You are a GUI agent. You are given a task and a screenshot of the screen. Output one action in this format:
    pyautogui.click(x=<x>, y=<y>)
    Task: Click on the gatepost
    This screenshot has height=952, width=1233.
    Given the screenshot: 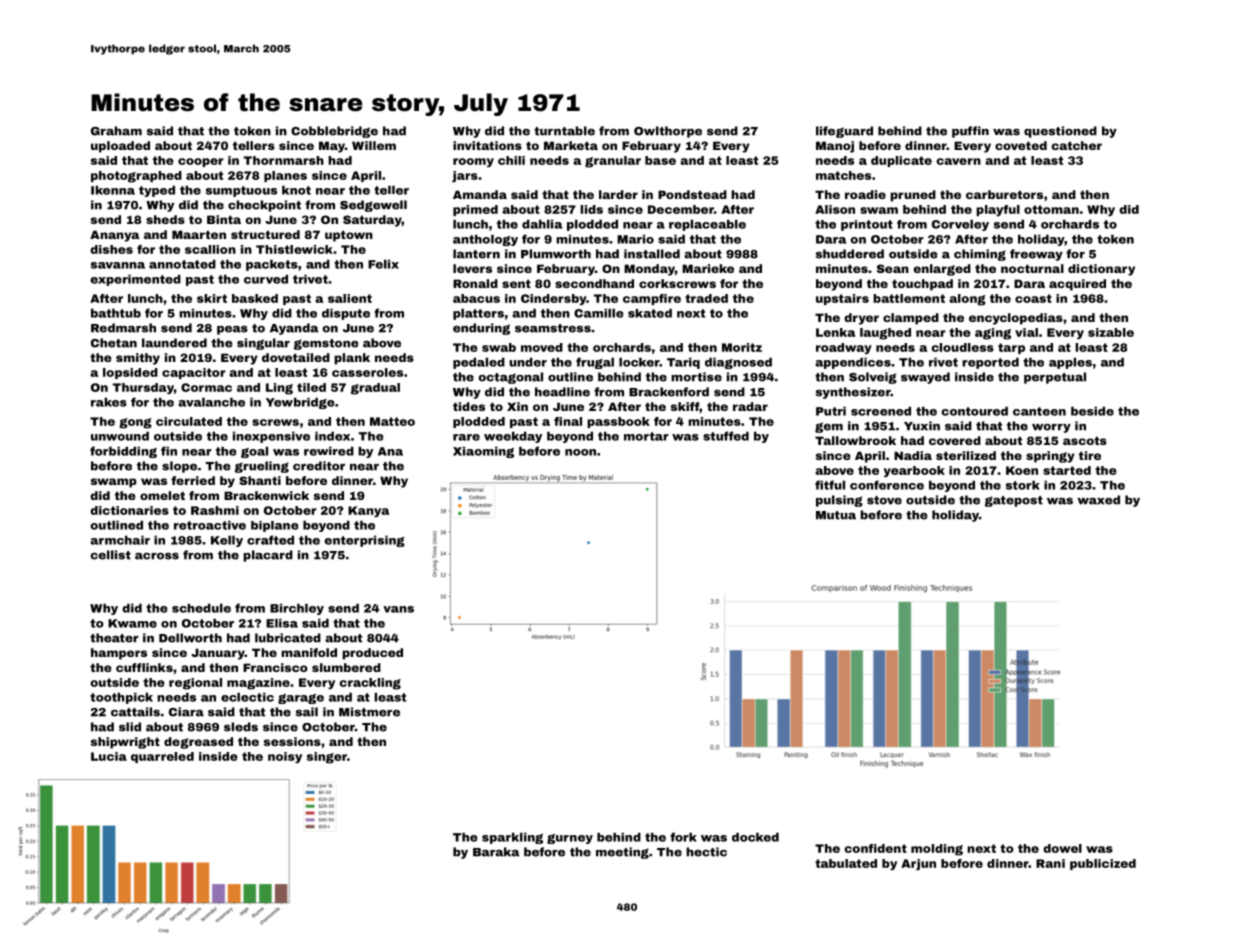 What is the action you would take?
    pyautogui.click(x=1014, y=501)
